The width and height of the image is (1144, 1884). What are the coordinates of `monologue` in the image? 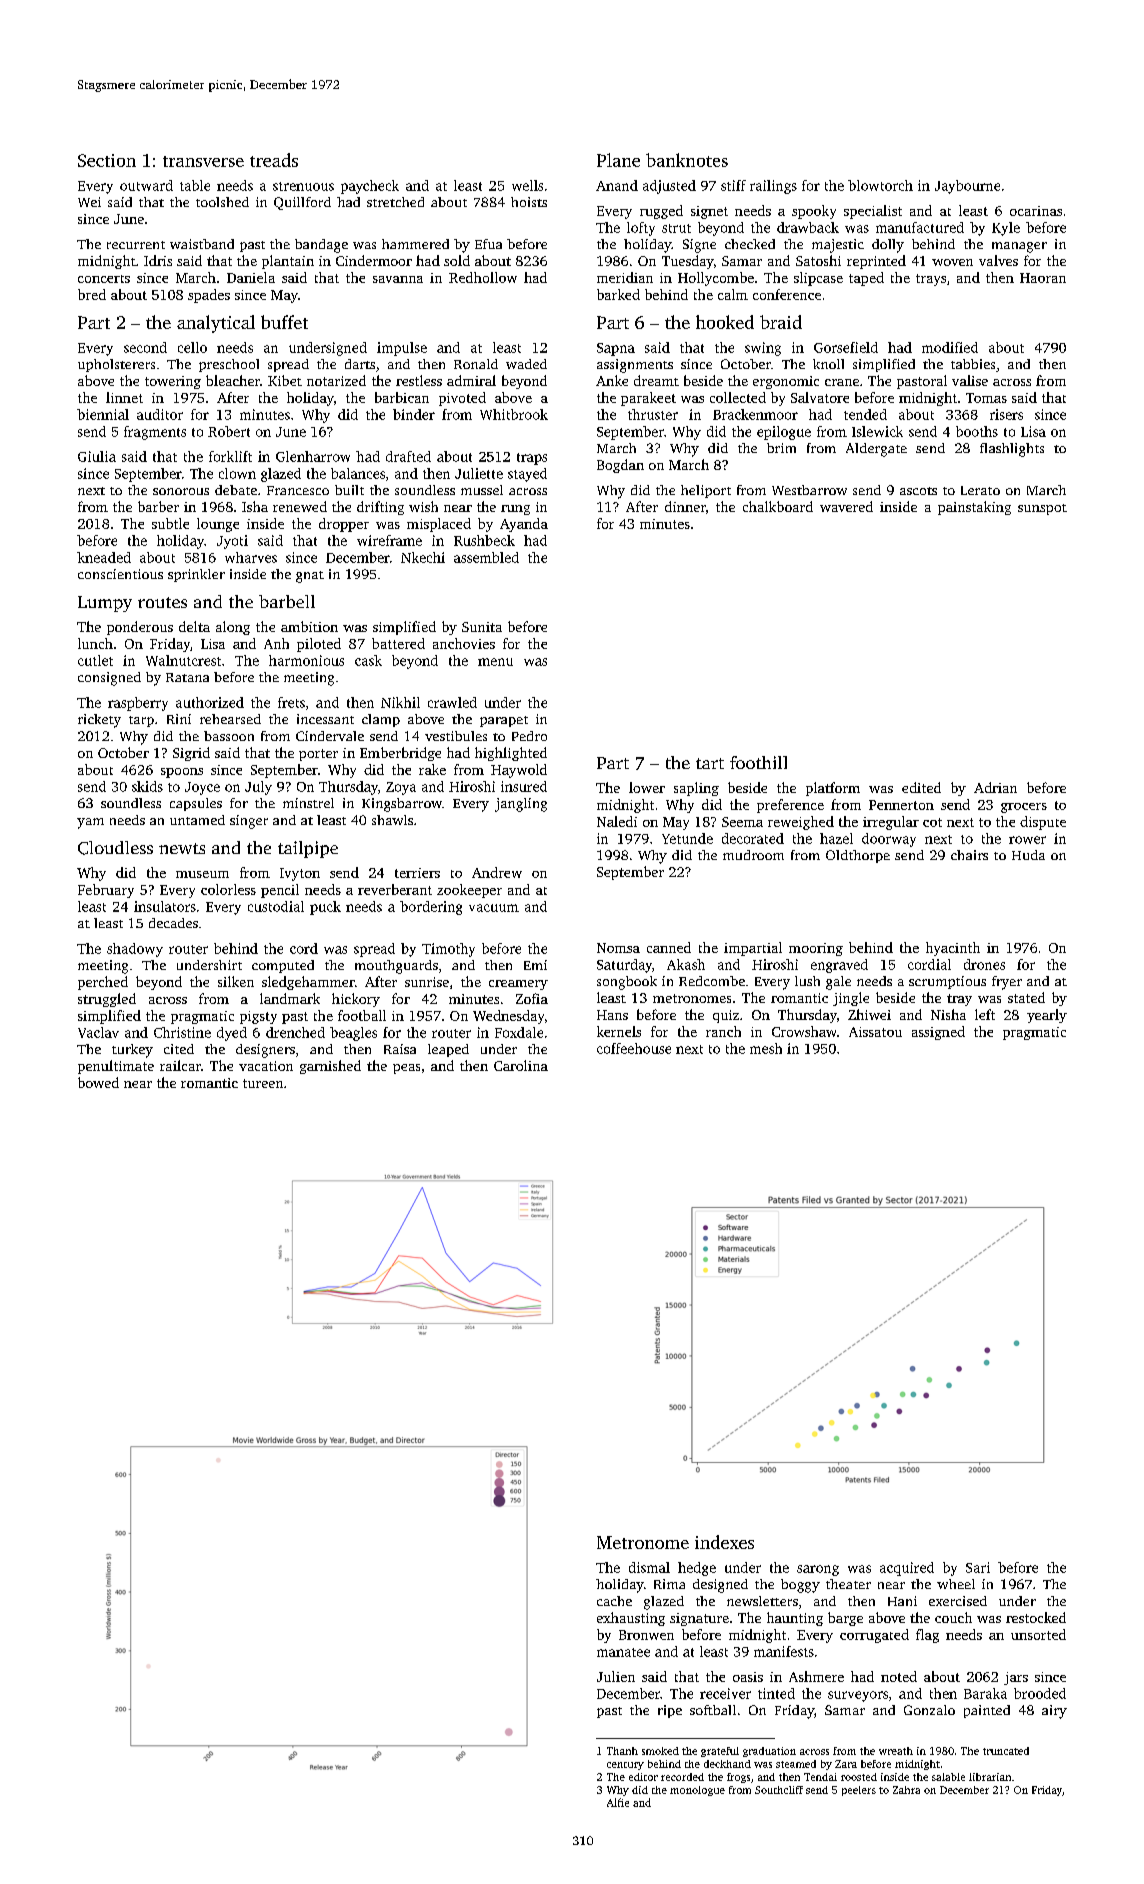 It's located at (697, 1791).
